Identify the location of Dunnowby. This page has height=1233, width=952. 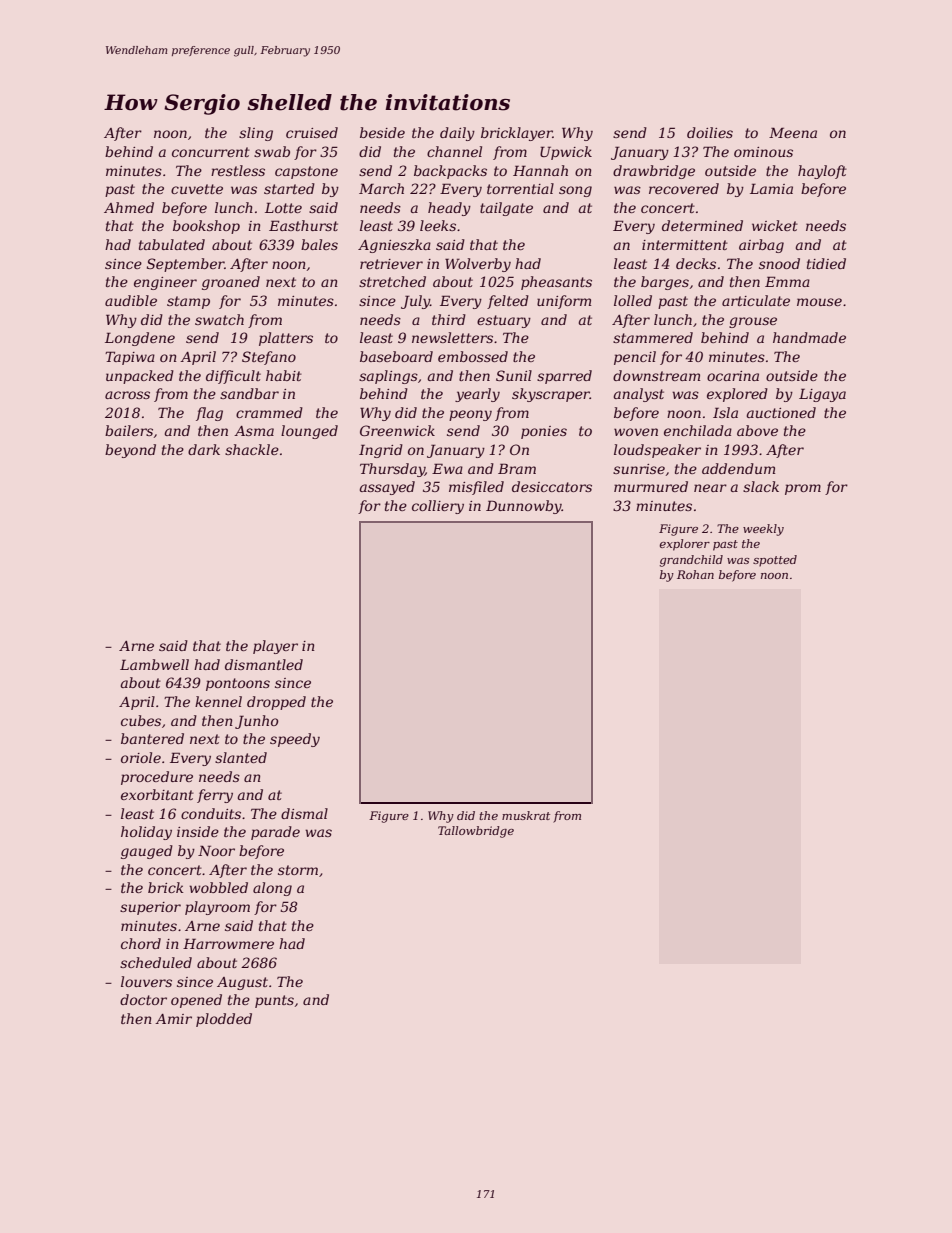
(524, 507).
